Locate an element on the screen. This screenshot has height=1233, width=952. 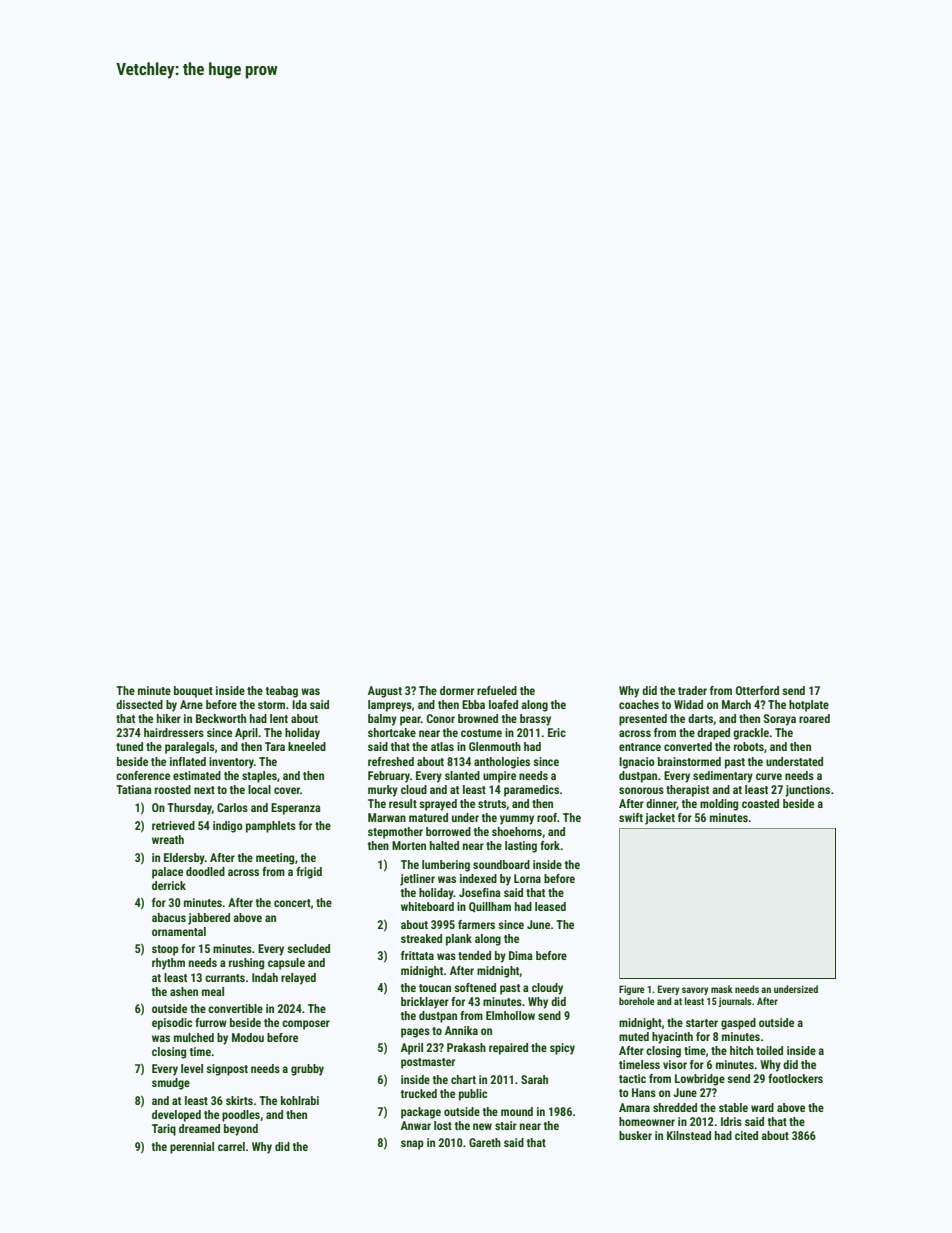
loafed is located at coordinates (503, 704).
